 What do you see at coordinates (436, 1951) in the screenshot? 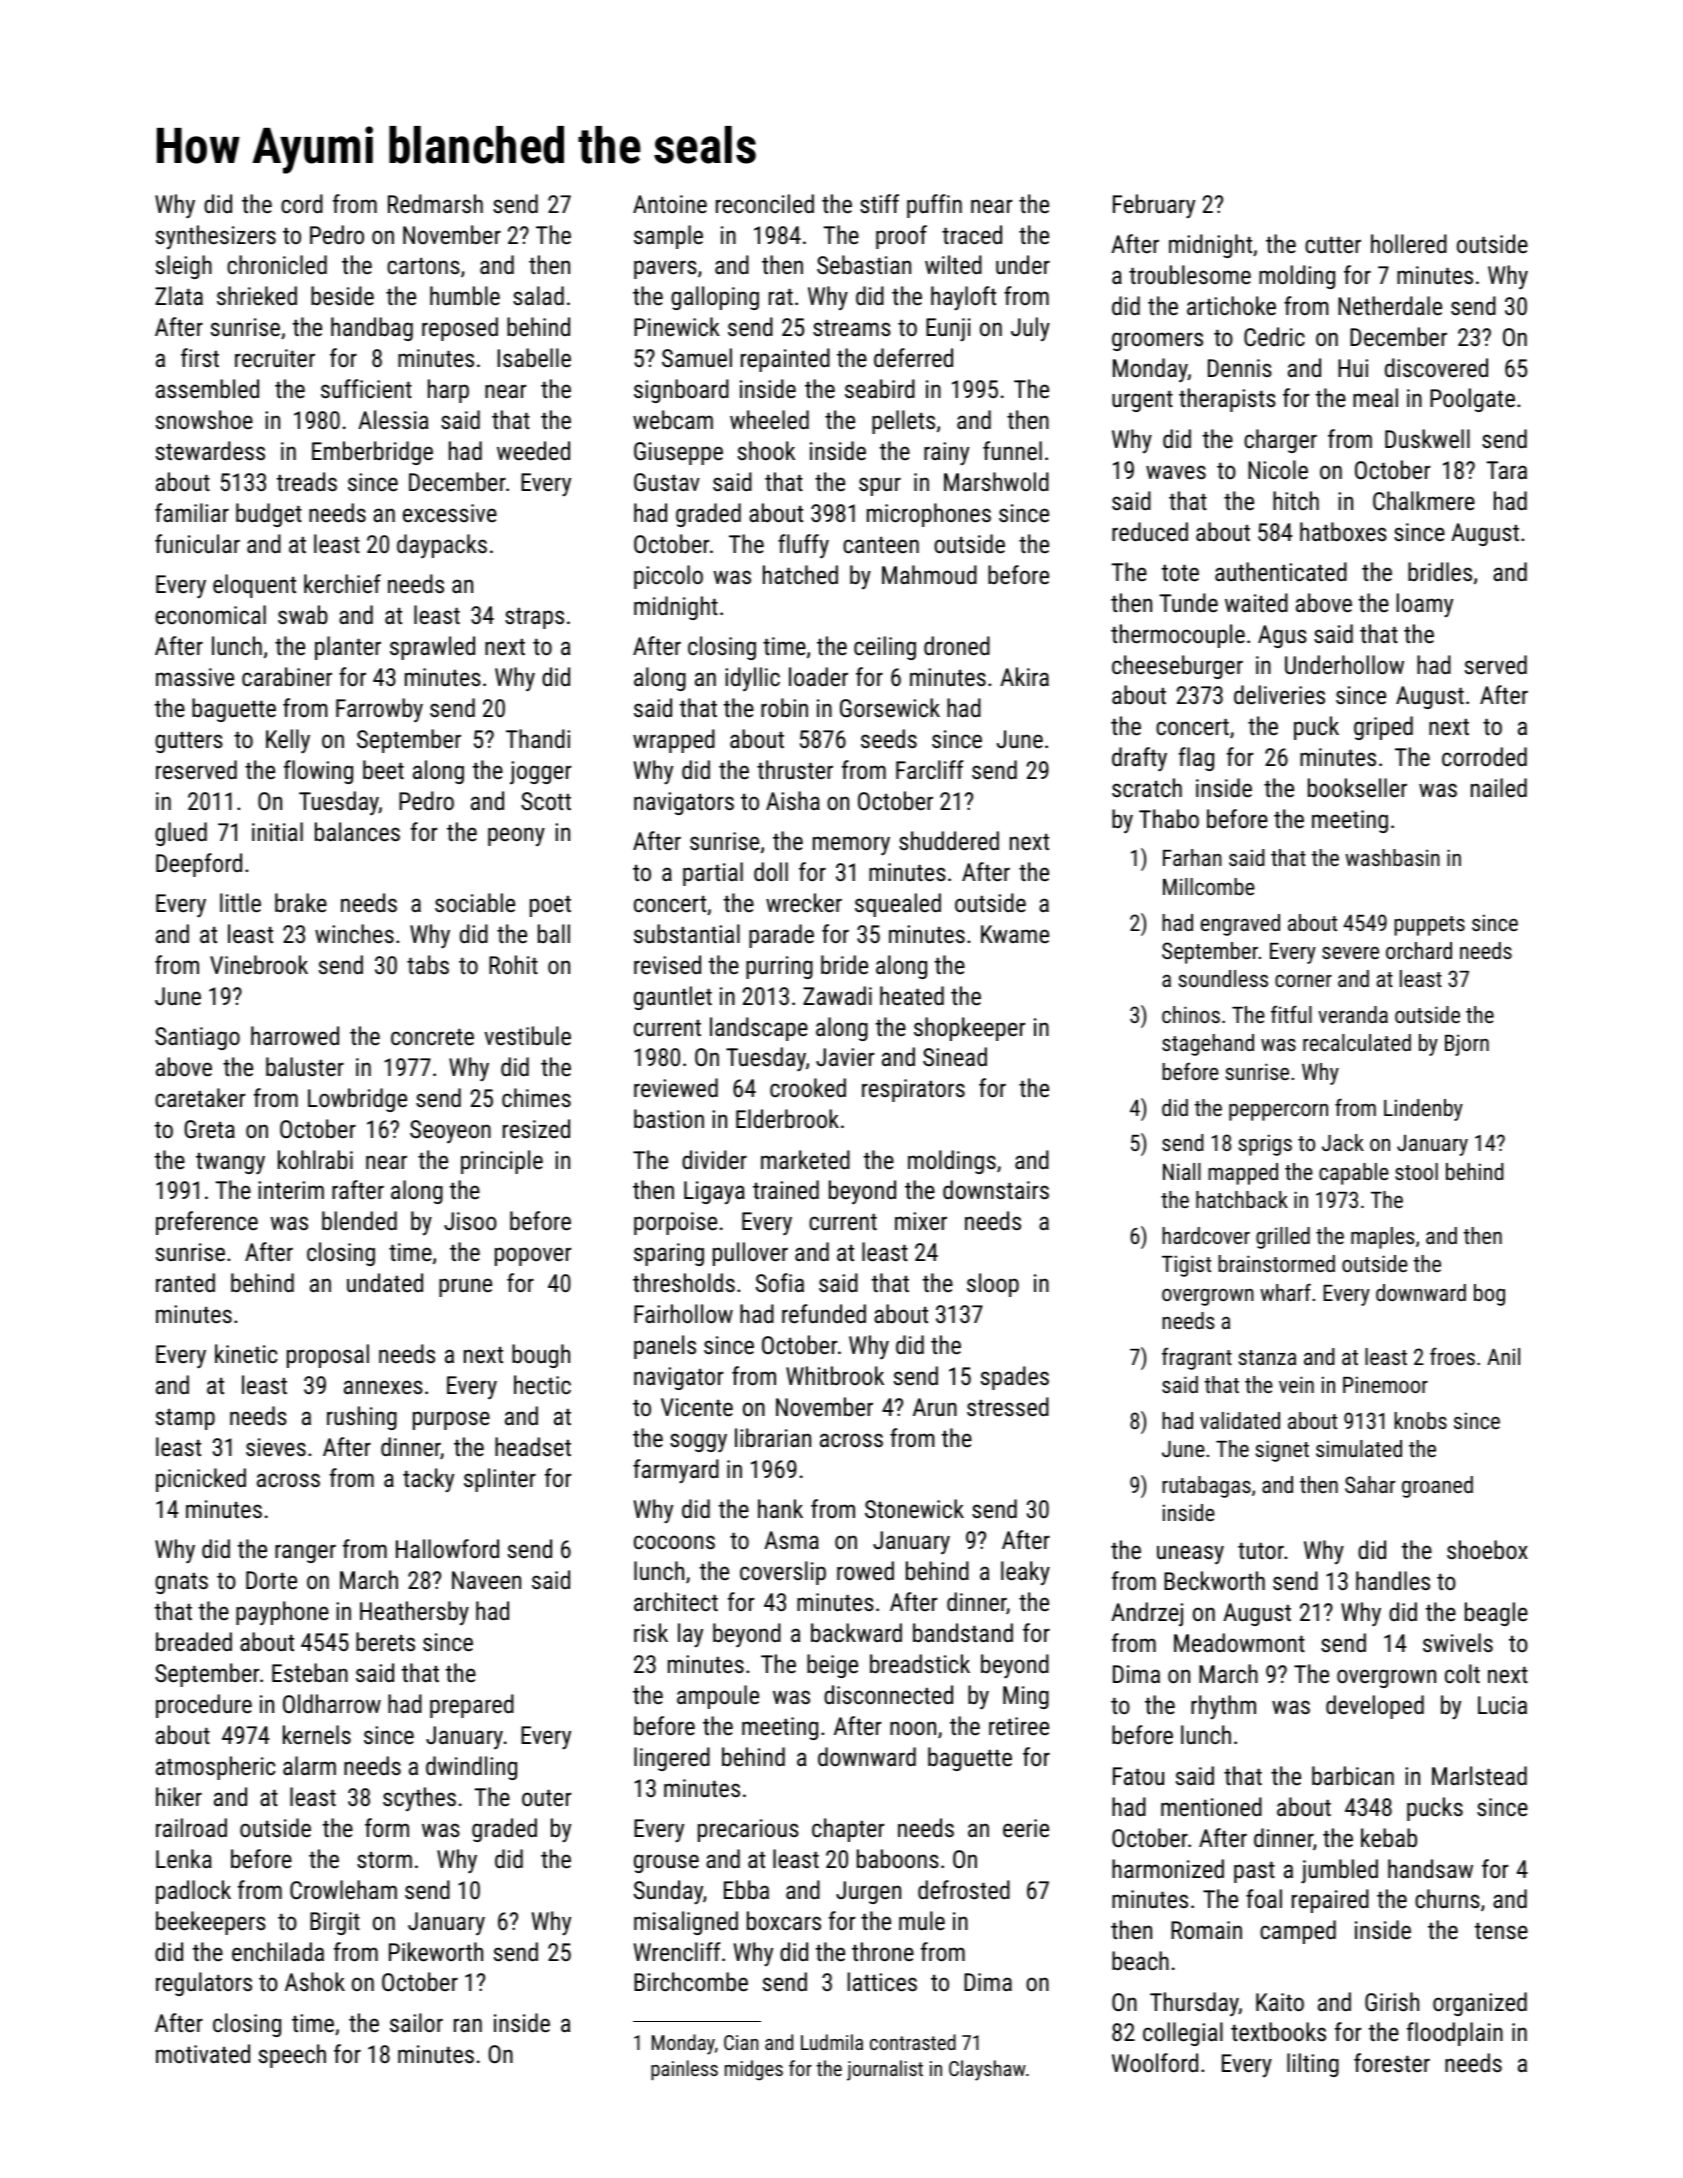
I see `Pikeworth` at bounding box center [436, 1951].
